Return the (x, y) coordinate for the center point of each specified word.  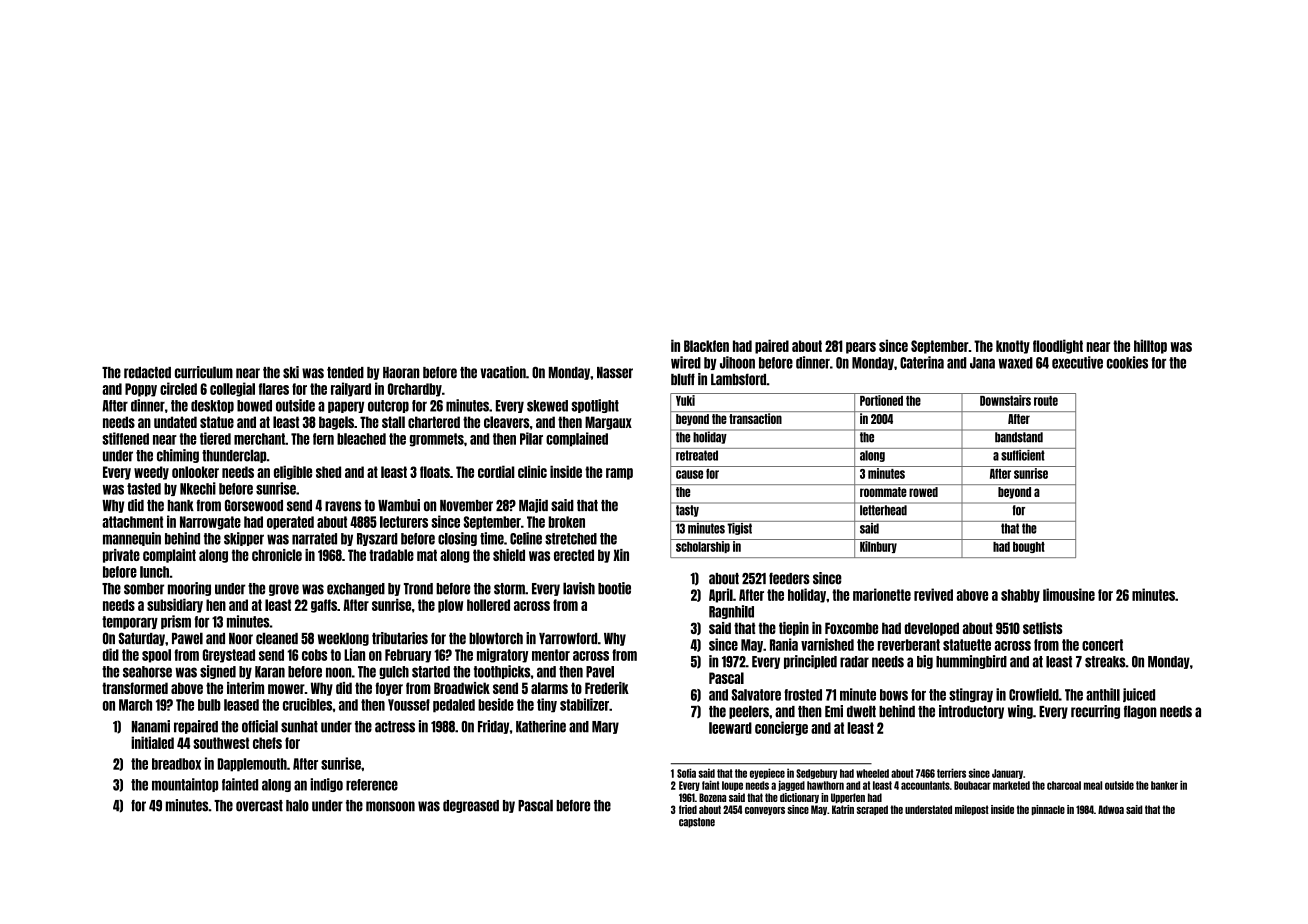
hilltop (1150, 346)
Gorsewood (254, 505)
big (925, 662)
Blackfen (706, 346)
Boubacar (972, 785)
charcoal (1064, 785)
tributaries (400, 638)
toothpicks (502, 672)
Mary (605, 727)
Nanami (151, 726)
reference (372, 785)
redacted (147, 373)
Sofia (686, 773)
